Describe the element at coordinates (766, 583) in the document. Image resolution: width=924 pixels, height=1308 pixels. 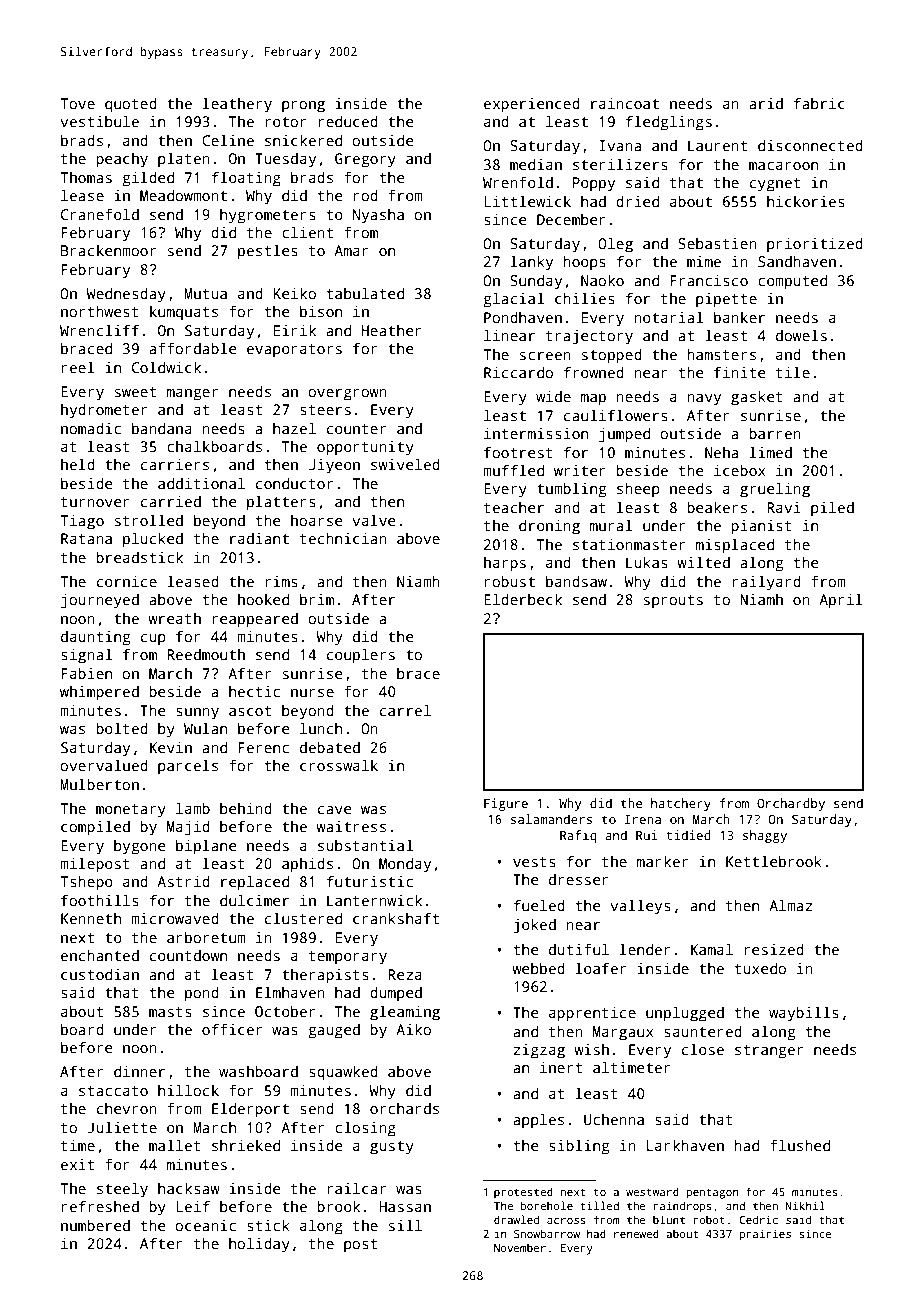
I see `railyard` at that location.
